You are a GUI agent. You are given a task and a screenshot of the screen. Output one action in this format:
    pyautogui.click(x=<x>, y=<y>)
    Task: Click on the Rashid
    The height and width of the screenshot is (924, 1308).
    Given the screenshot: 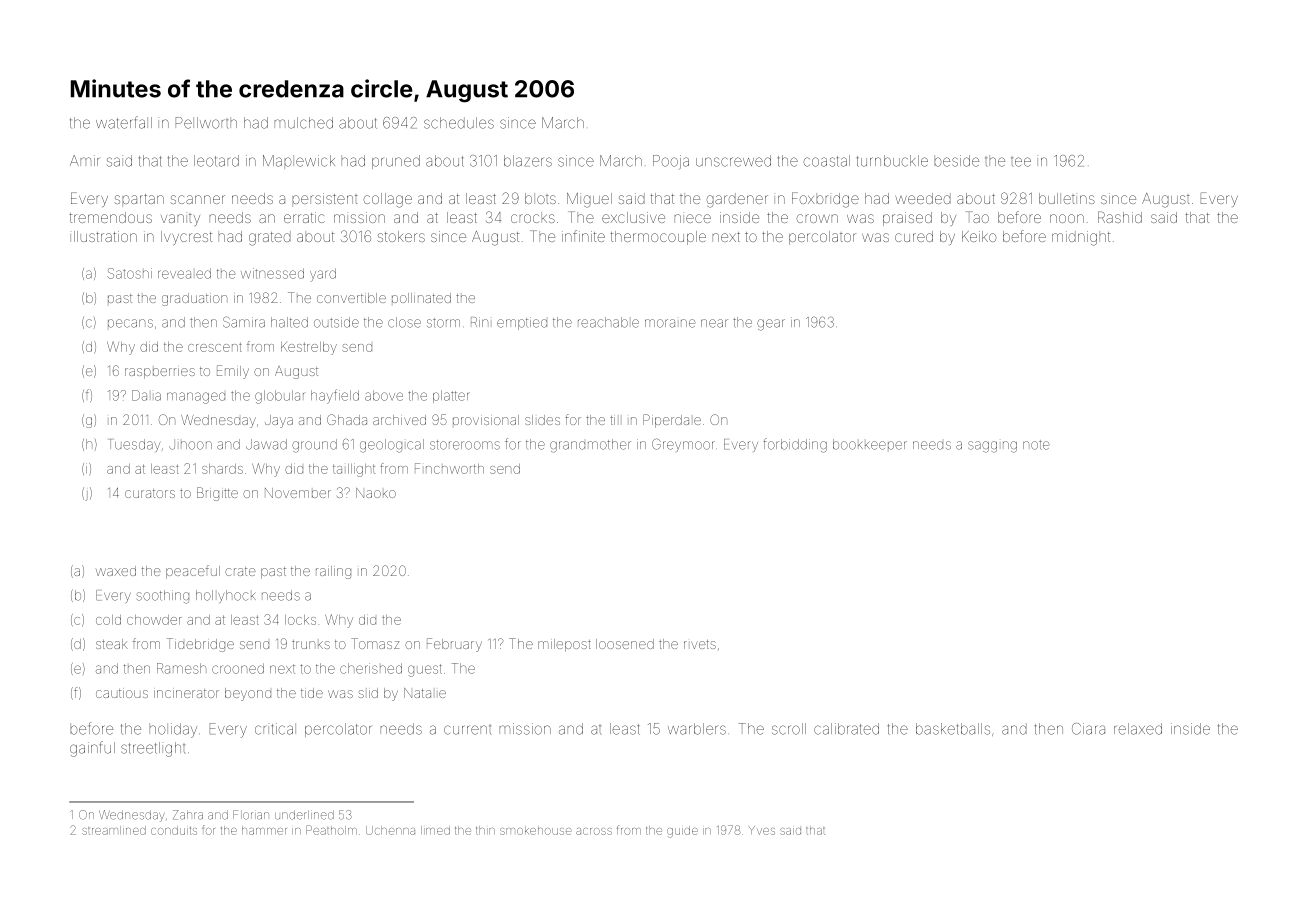 What is the action you would take?
    pyautogui.click(x=1120, y=217)
